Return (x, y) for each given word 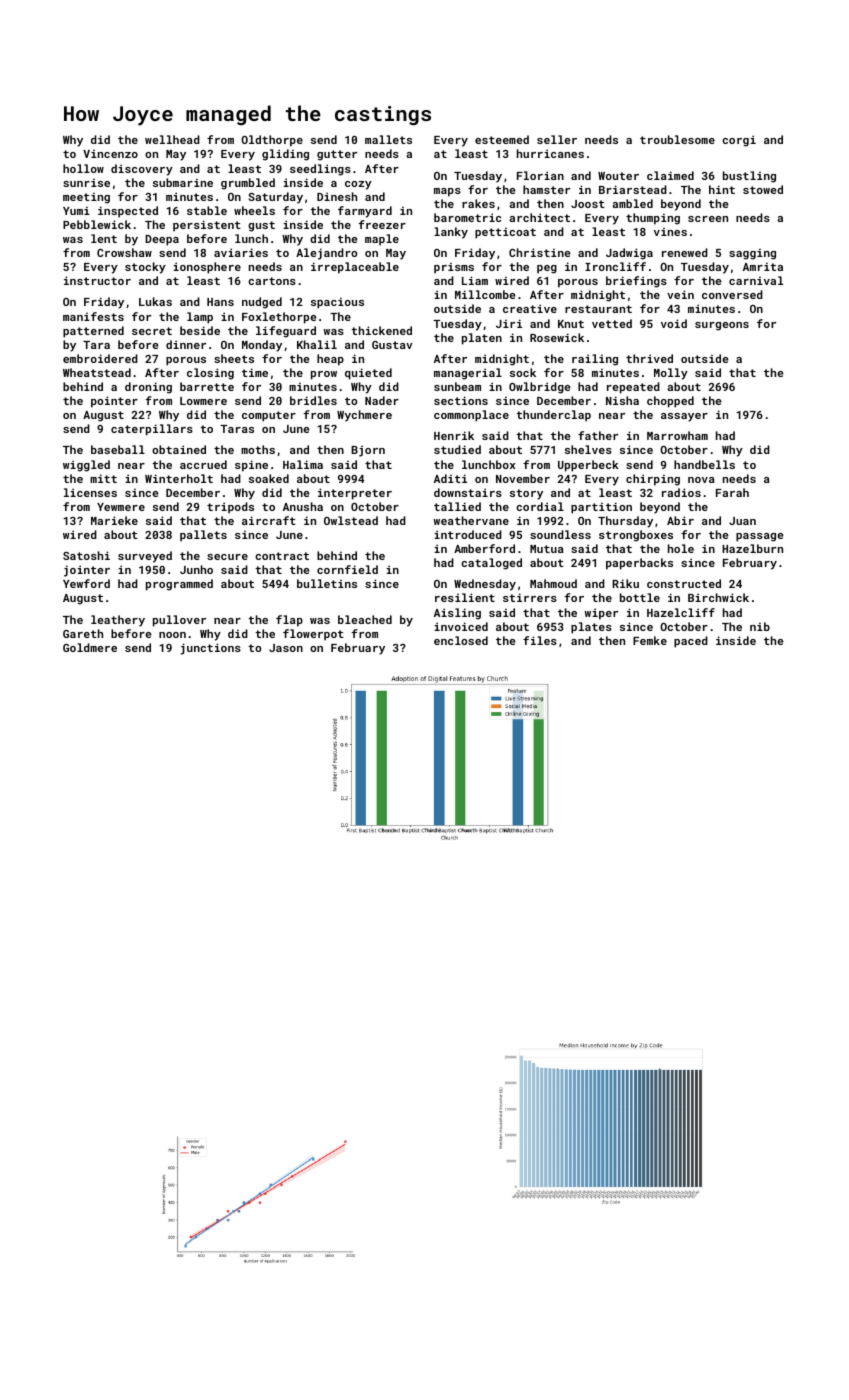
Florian (540, 175)
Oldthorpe (272, 141)
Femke (650, 640)
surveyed (145, 557)
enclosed (461, 640)
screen (708, 219)
